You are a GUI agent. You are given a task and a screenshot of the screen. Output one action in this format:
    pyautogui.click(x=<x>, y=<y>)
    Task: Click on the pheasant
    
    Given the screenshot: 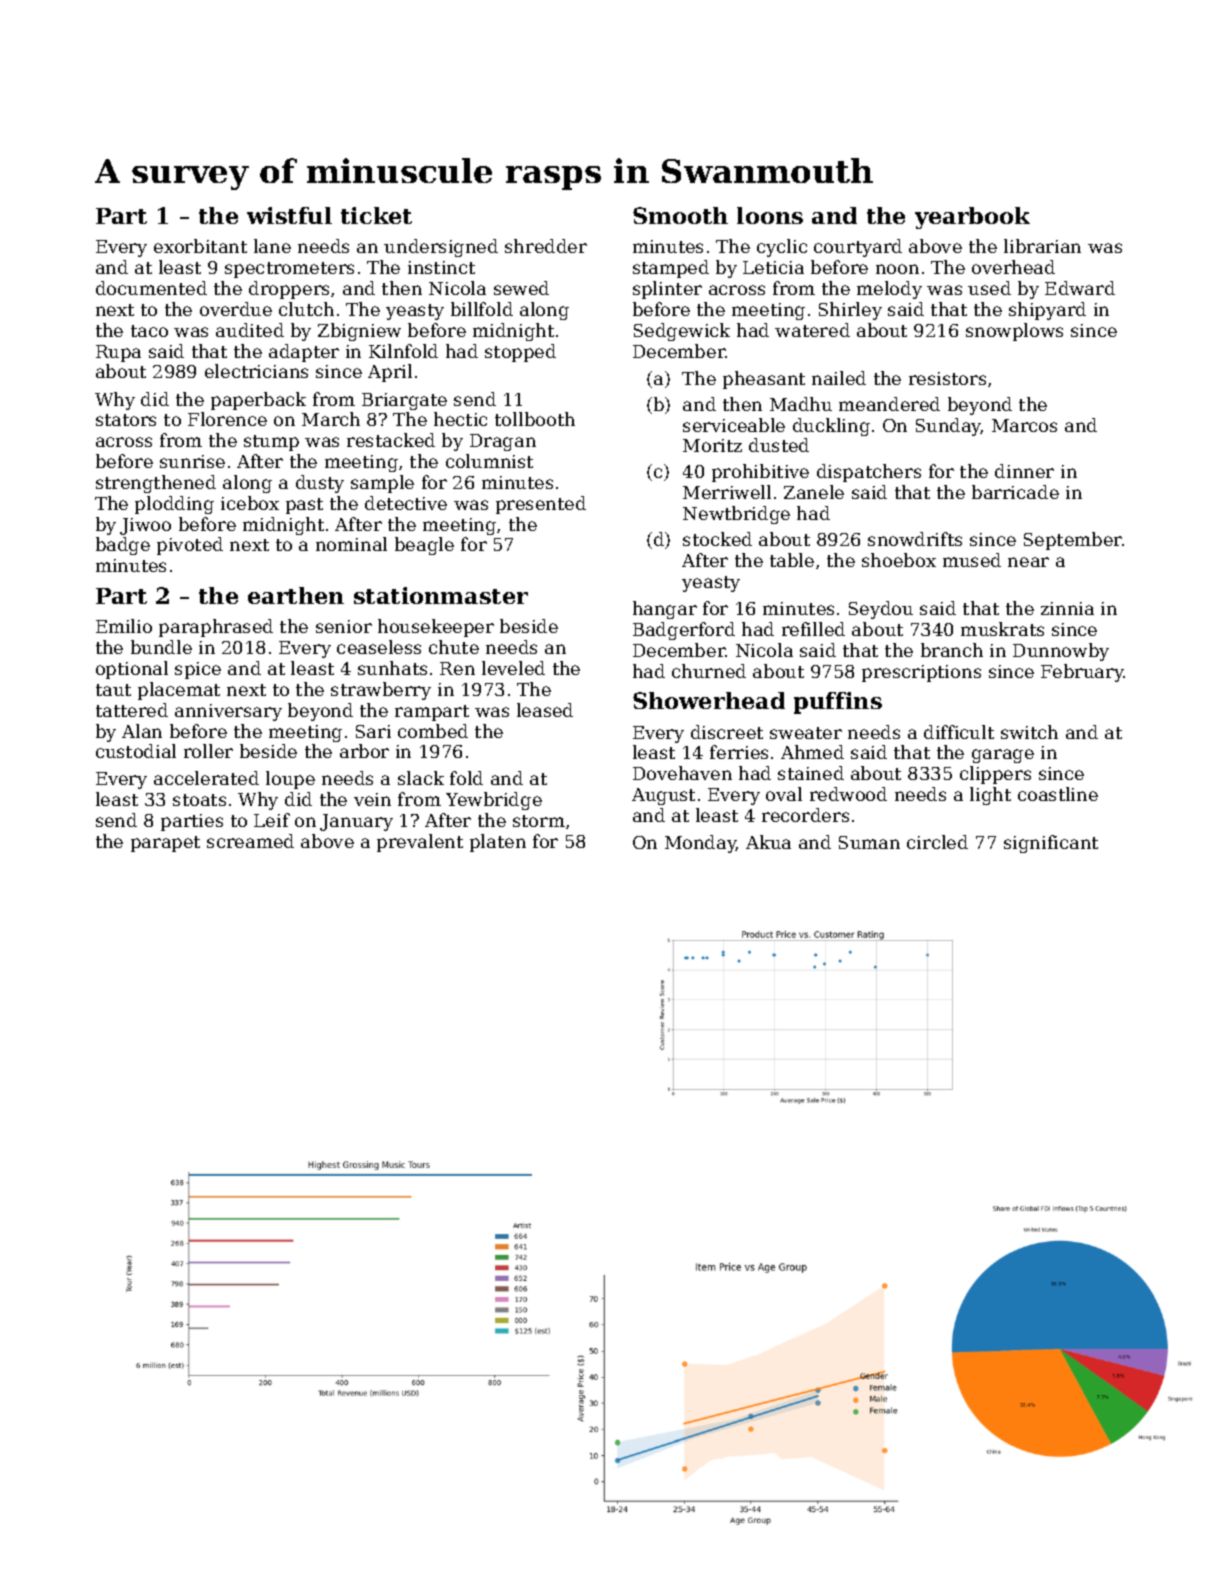 What is the action you would take?
    pyautogui.click(x=764, y=380)
